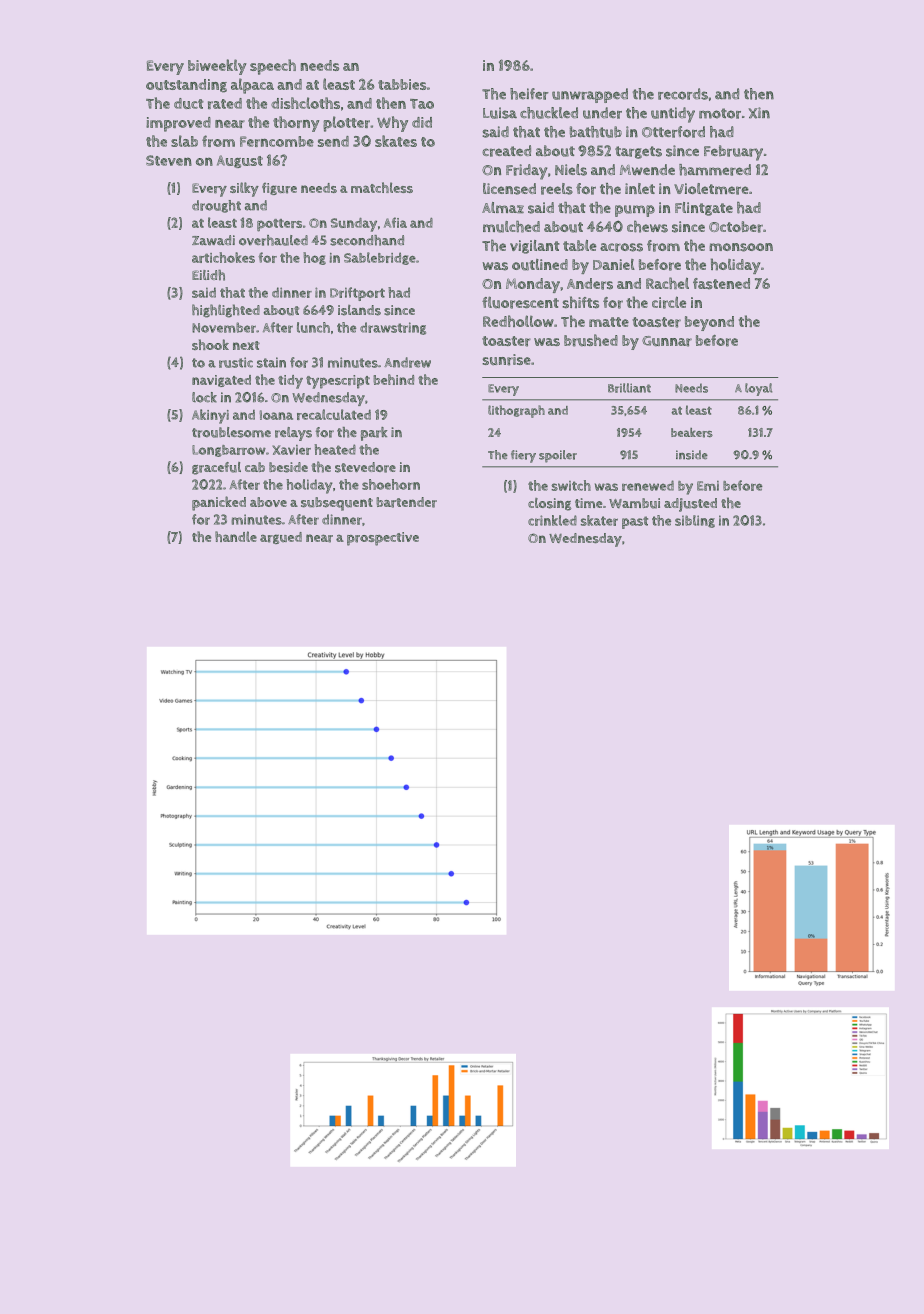 This screenshot has width=924, height=1314. What do you see at coordinates (213, 240) in the screenshot?
I see `Zawadi` at bounding box center [213, 240].
